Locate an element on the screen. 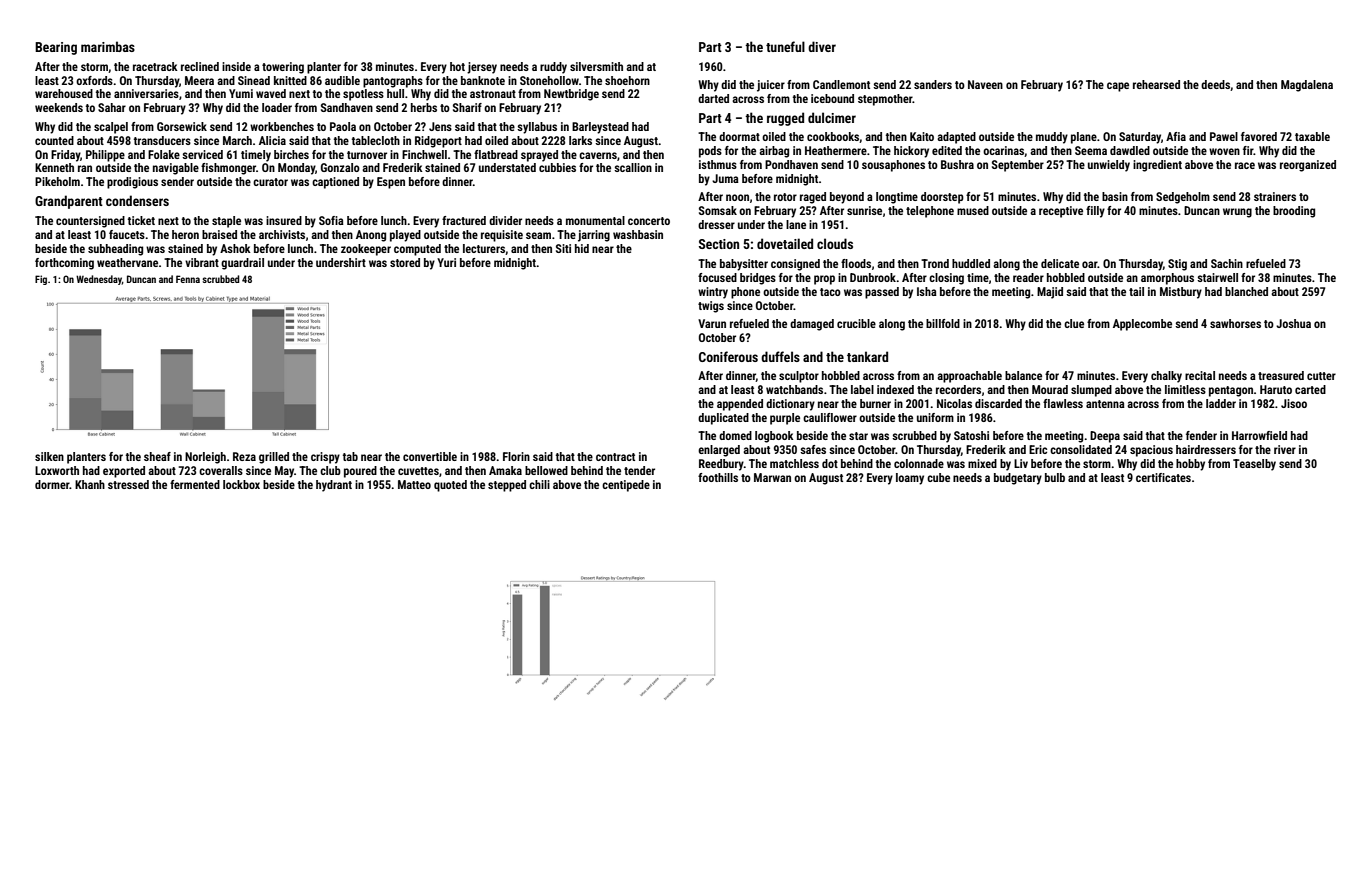  Naveen is located at coordinates (985, 84).
